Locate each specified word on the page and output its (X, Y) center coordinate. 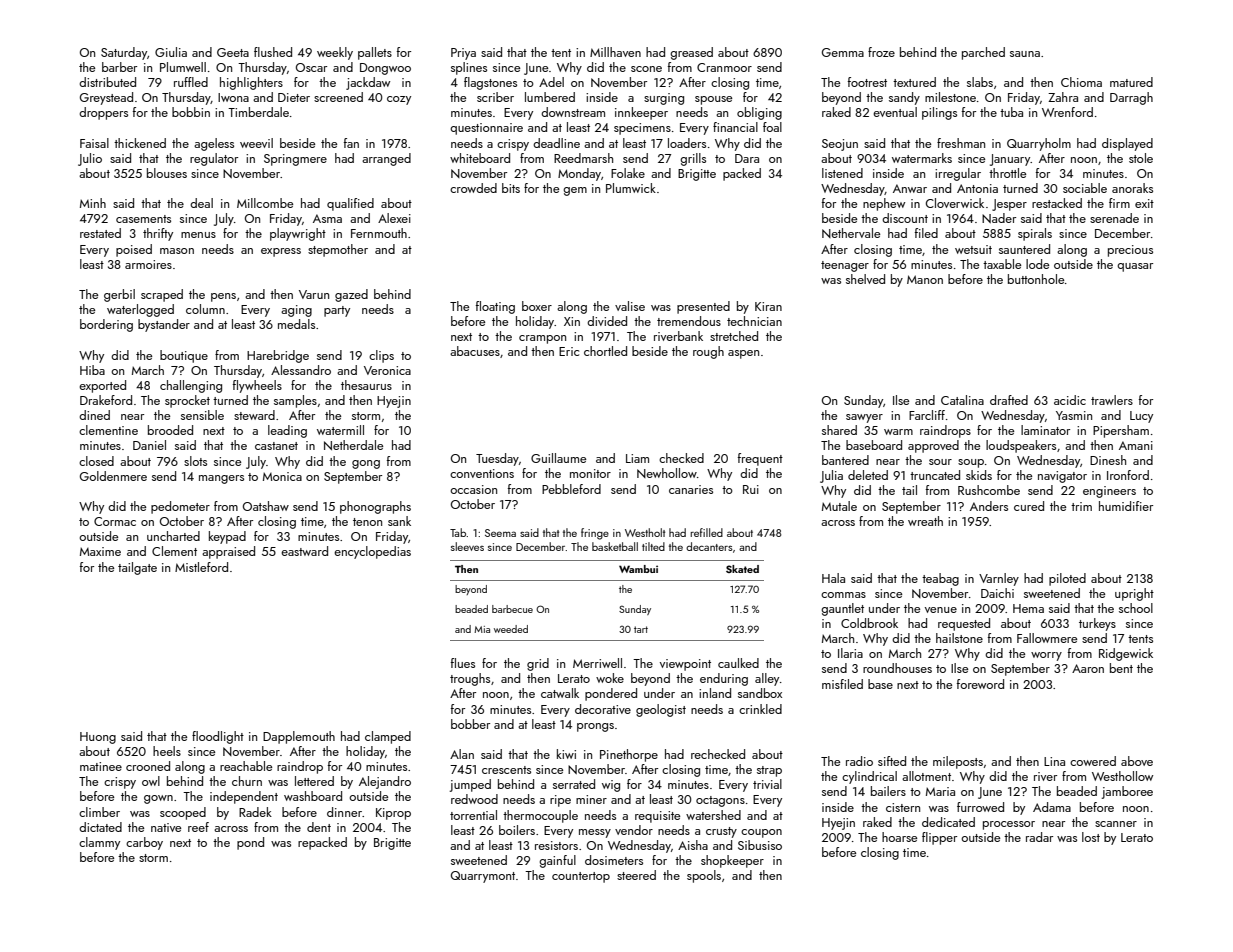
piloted (1067, 579)
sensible (202, 415)
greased (691, 53)
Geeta (233, 52)
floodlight (218, 737)
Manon (925, 279)
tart (641, 629)
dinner (344, 812)
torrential (473, 815)
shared (839, 430)
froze (881, 52)
